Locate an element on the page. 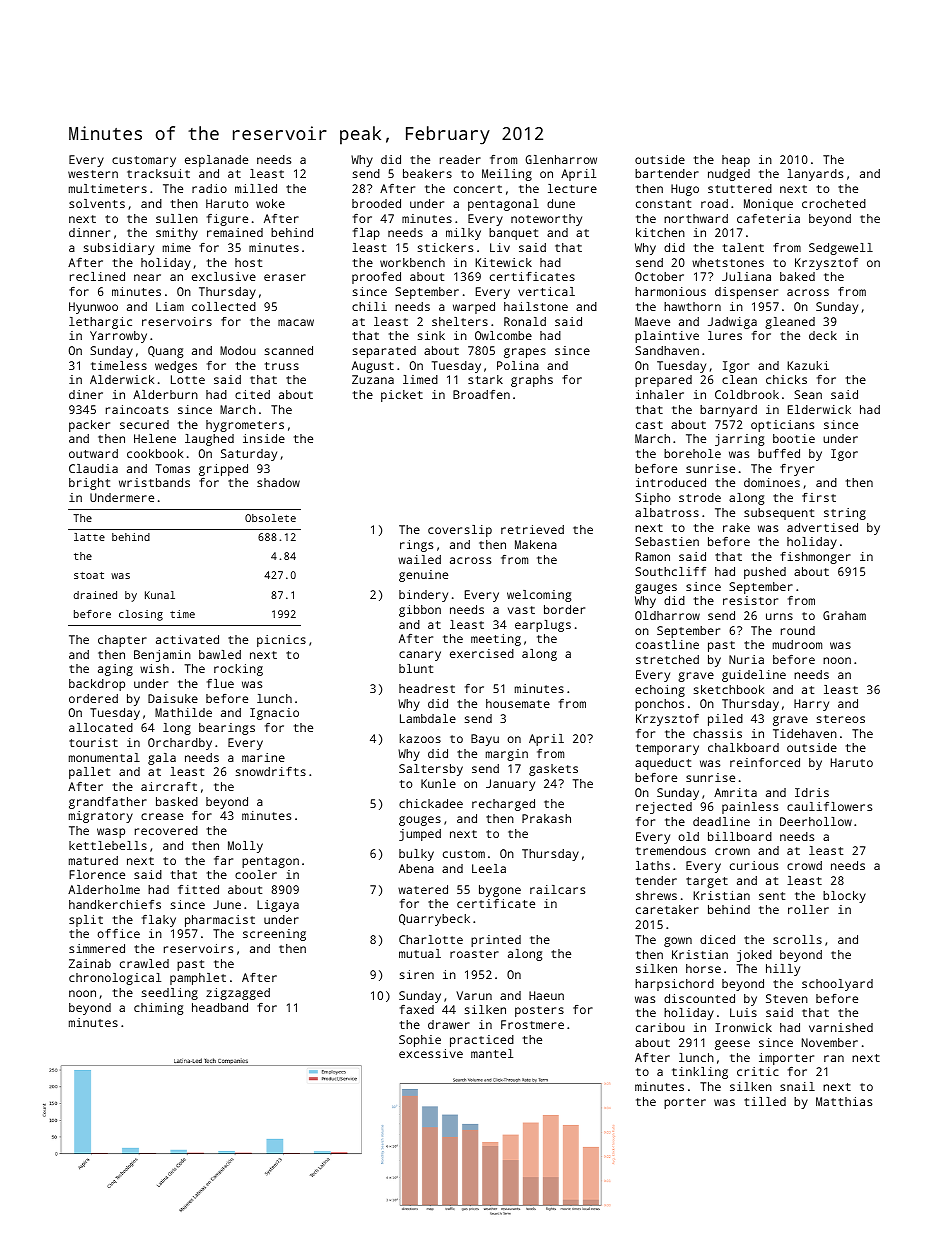  chronological is located at coordinates (115, 979).
